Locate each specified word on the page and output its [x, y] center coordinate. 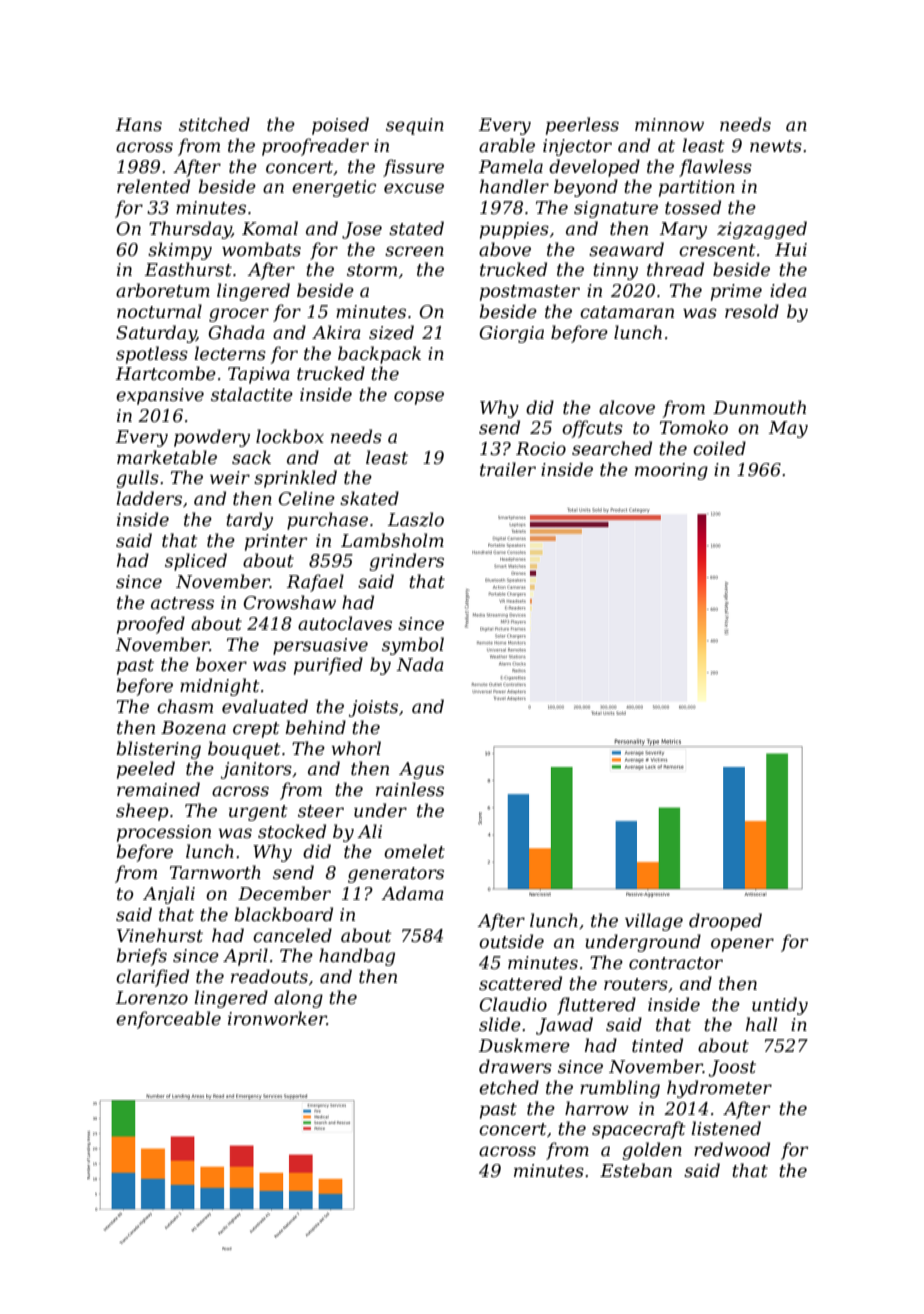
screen [414, 251]
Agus [421, 770]
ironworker [277, 1018]
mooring [671, 471]
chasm [185, 706]
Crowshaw [289, 602]
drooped [725, 922]
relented [153, 186]
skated [369, 498]
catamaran [627, 312]
